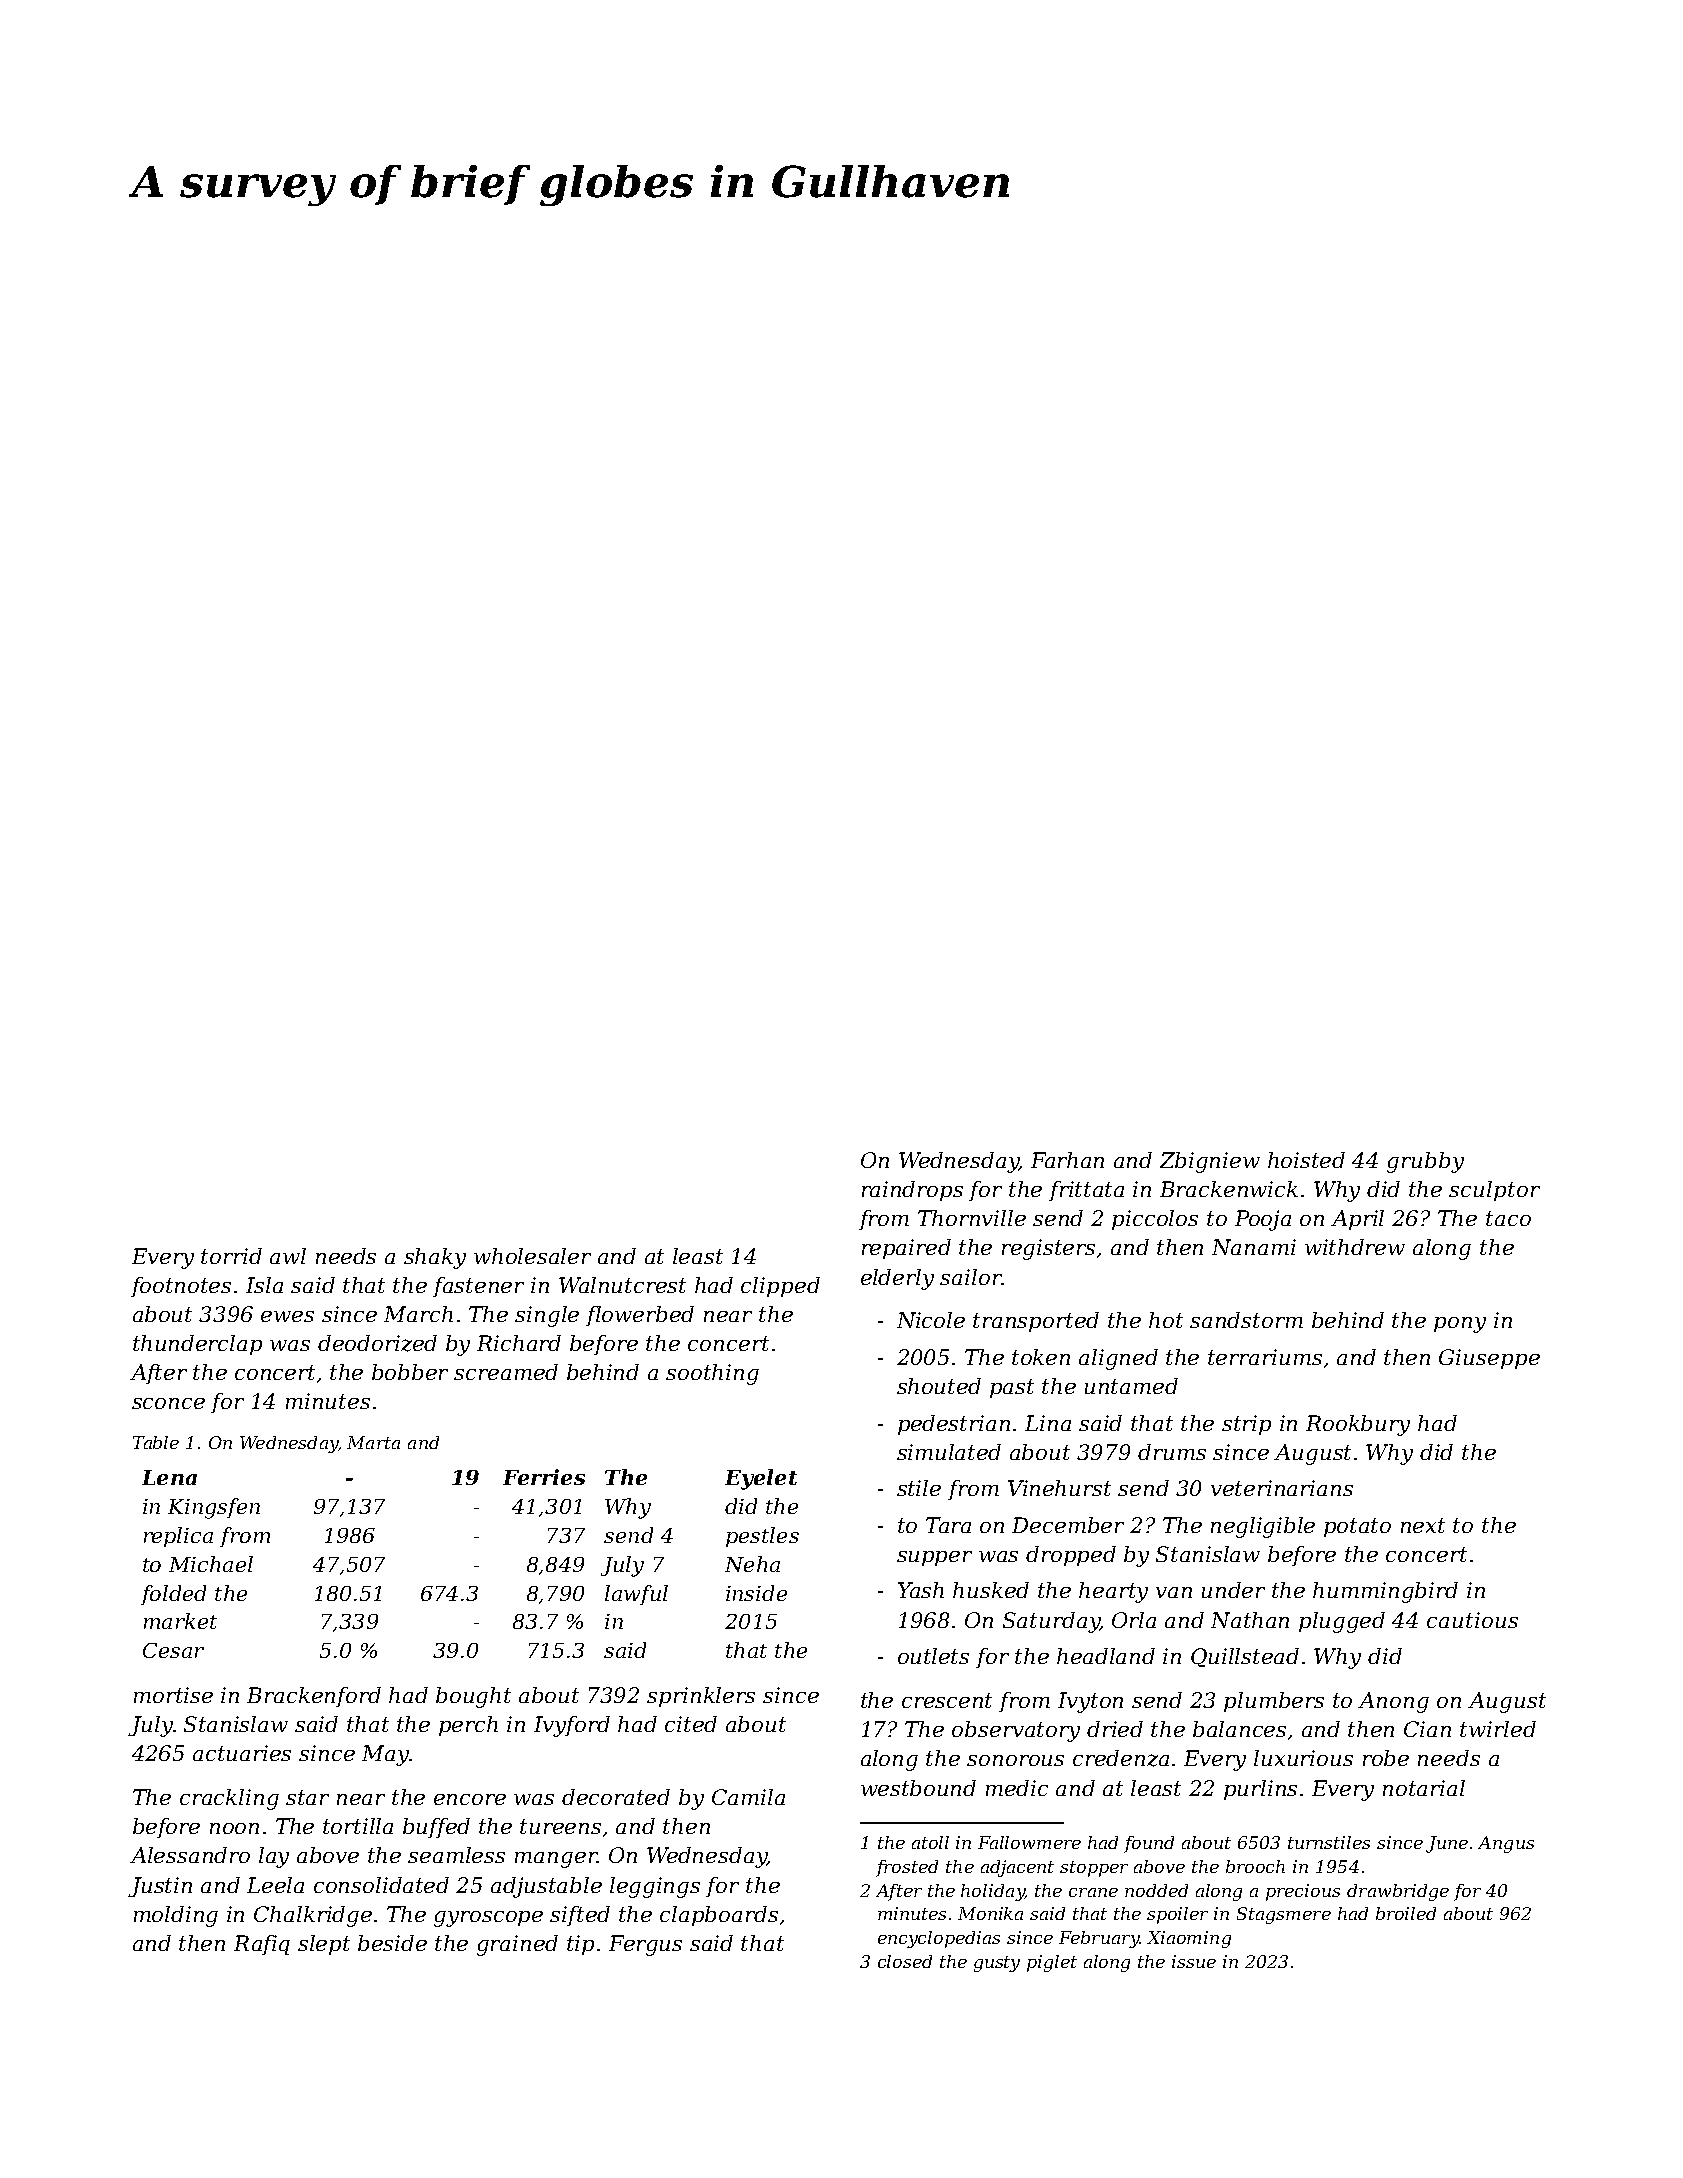 This screenshot has height=2178, width=1683. Describe the element at coordinates (701, 1697) in the screenshot. I see `sprinklers` at that location.
